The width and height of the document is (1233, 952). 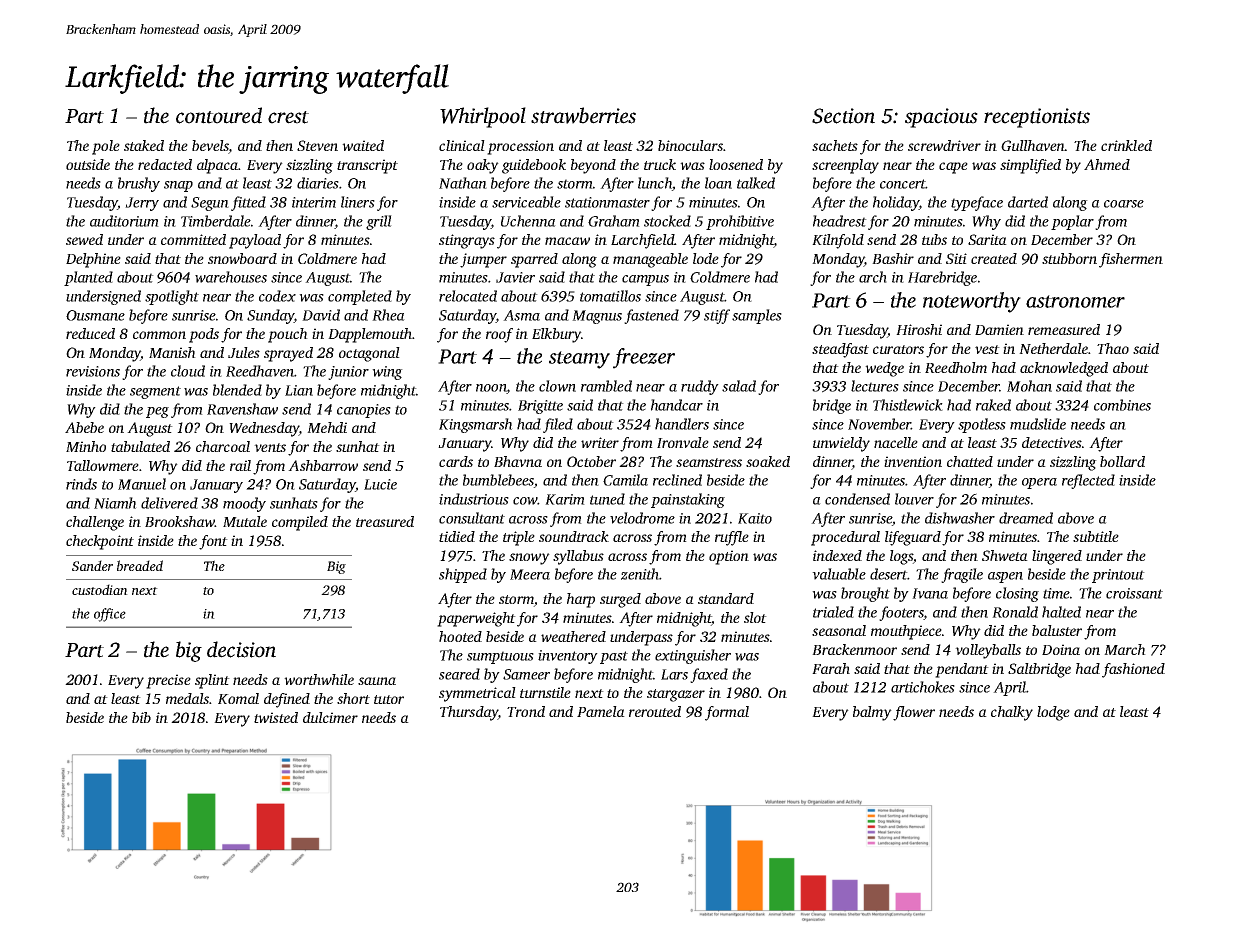 I want to click on printout, so click(x=1118, y=576).
